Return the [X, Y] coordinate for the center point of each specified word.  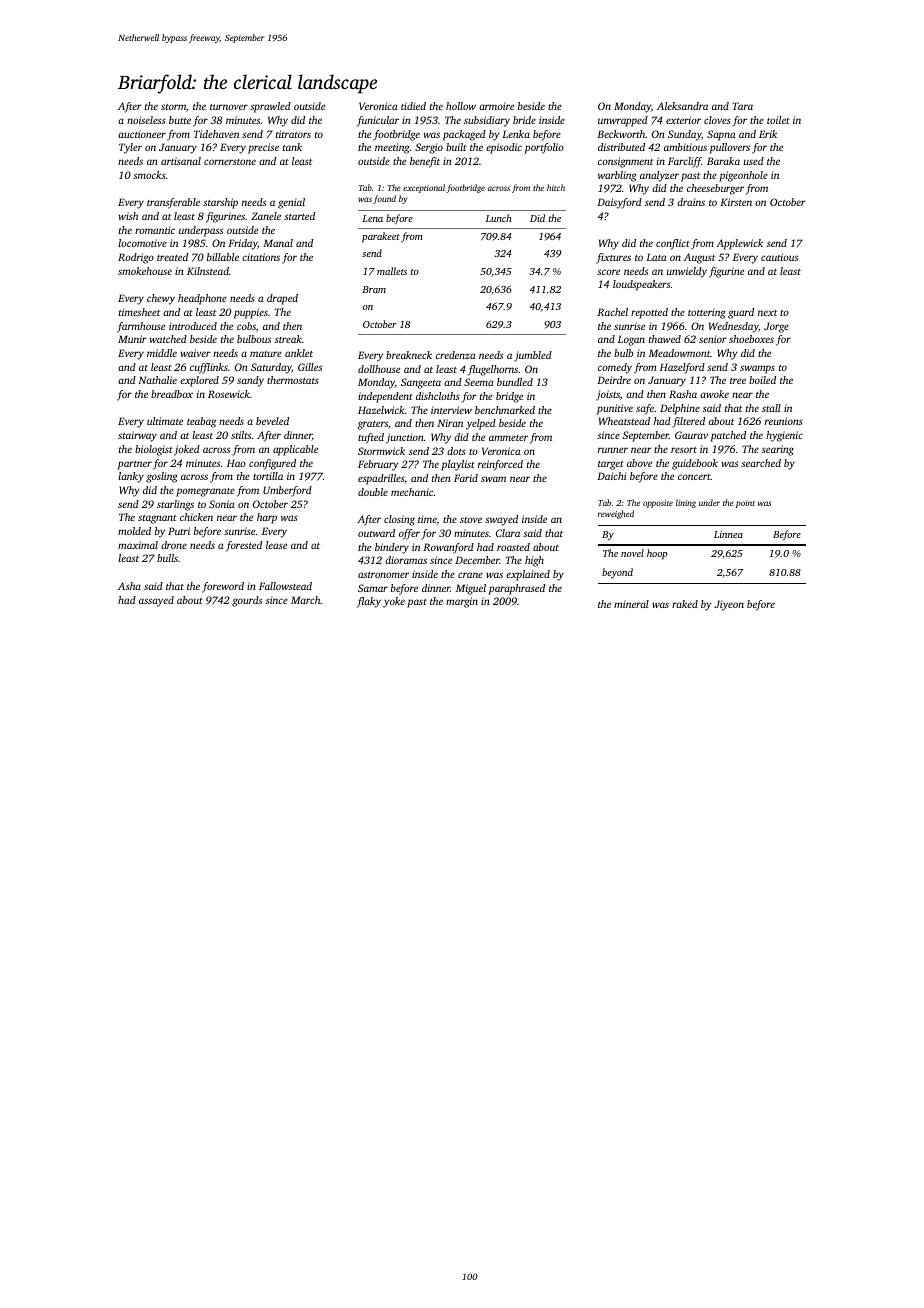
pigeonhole [743, 176]
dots [456, 451]
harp [267, 518]
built [456, 147]
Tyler [130, 148]
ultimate [165, 421]
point [745, 504]
